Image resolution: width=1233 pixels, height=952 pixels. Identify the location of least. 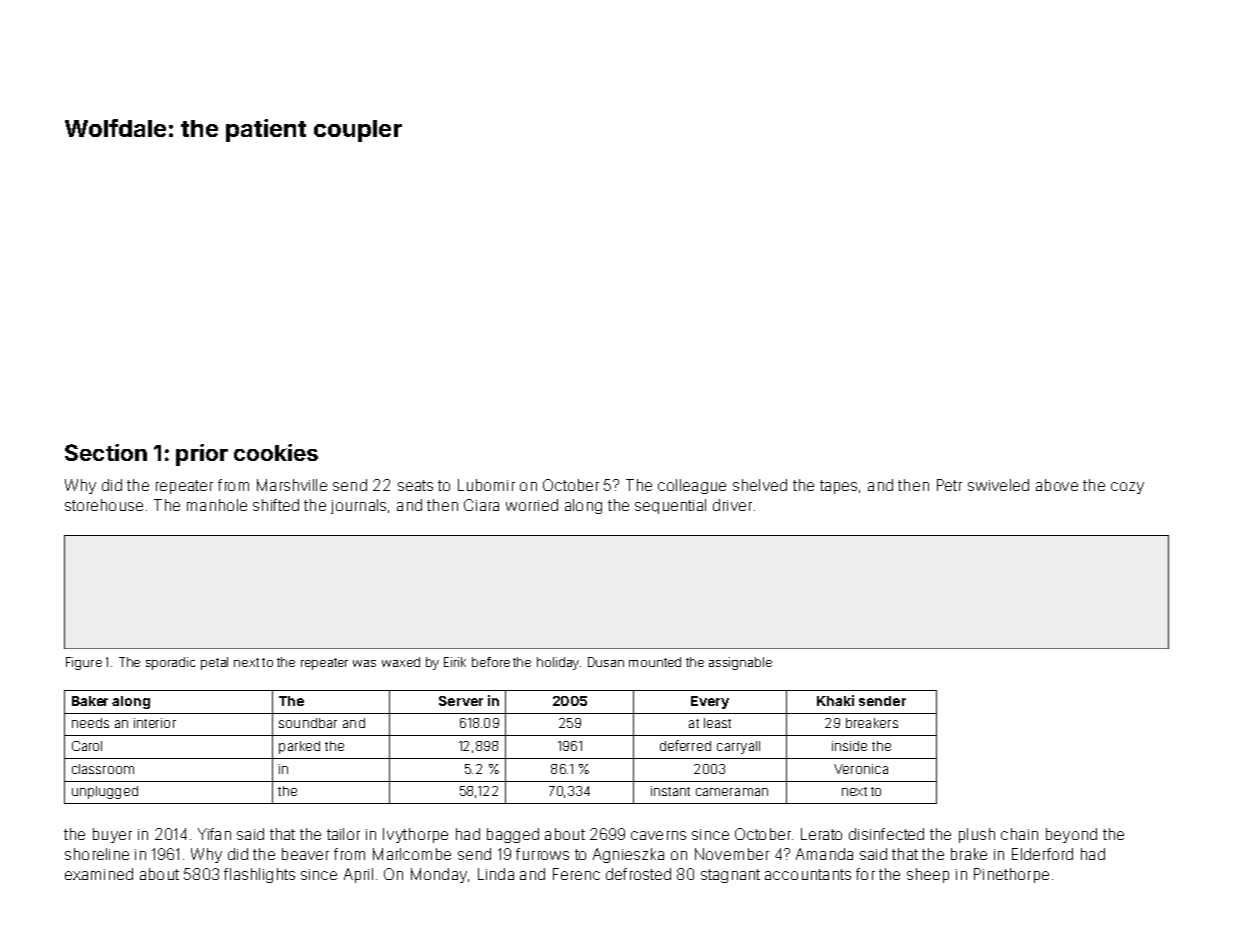
(717, 723).
